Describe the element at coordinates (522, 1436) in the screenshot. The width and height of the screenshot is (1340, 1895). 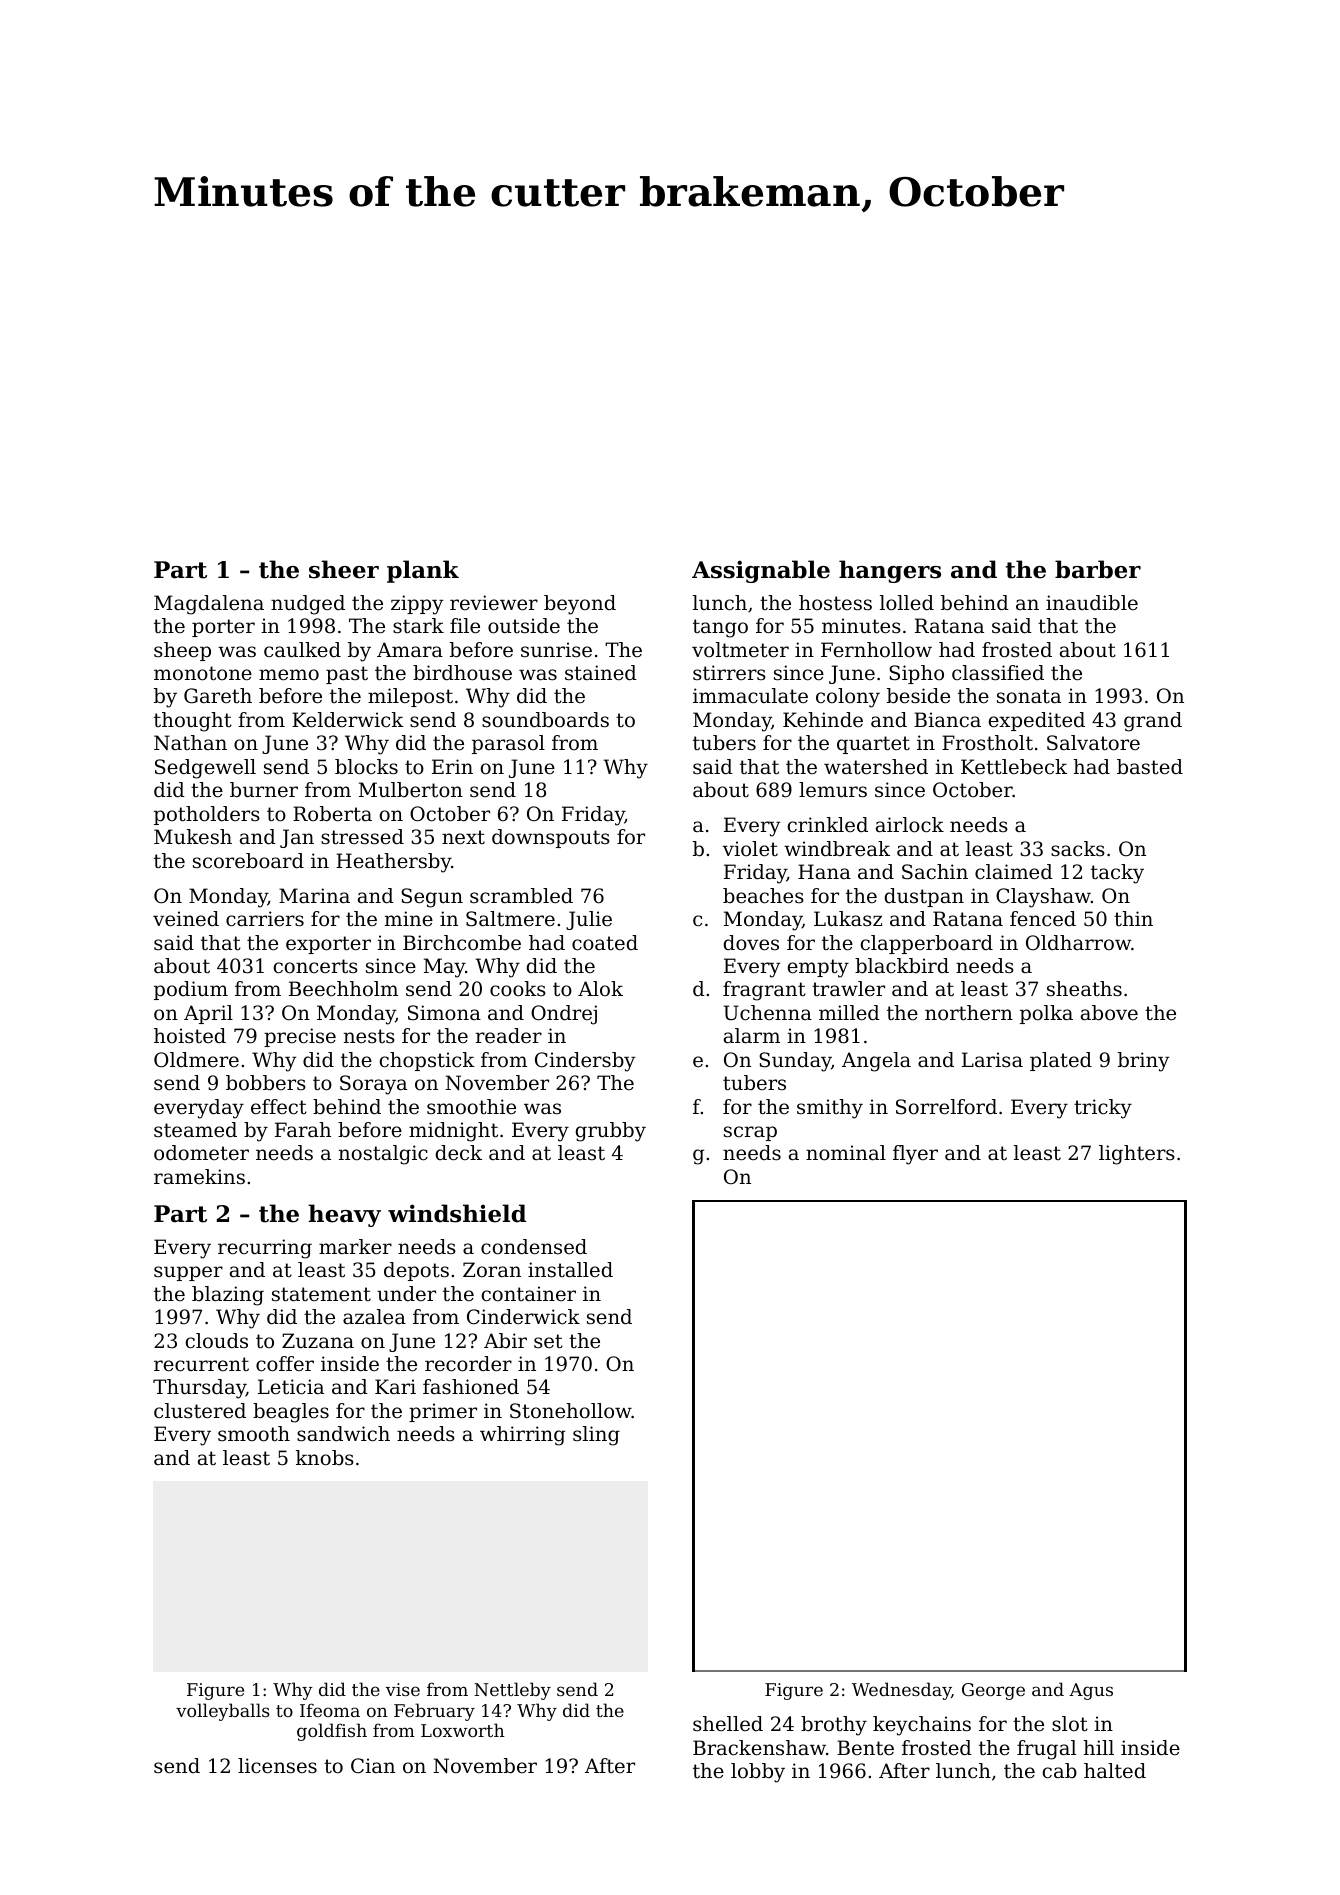
I see `whirring` at that location.
